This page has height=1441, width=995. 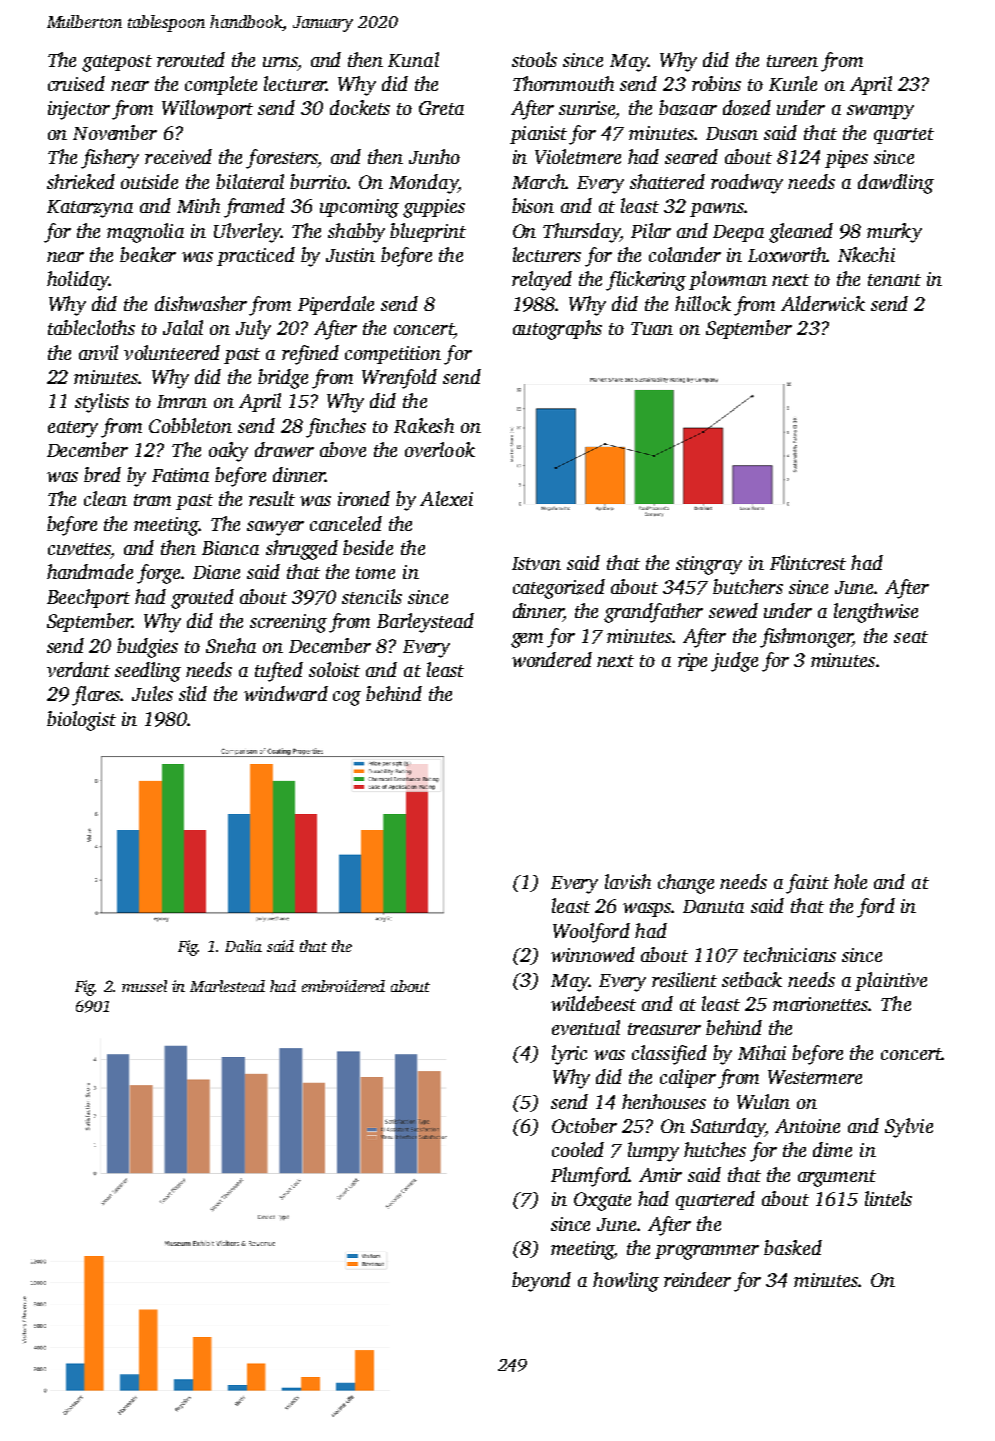 What do you see at coordinates (90, 571) in the page?
I see `handmade` at bounding box center [90, 571].
